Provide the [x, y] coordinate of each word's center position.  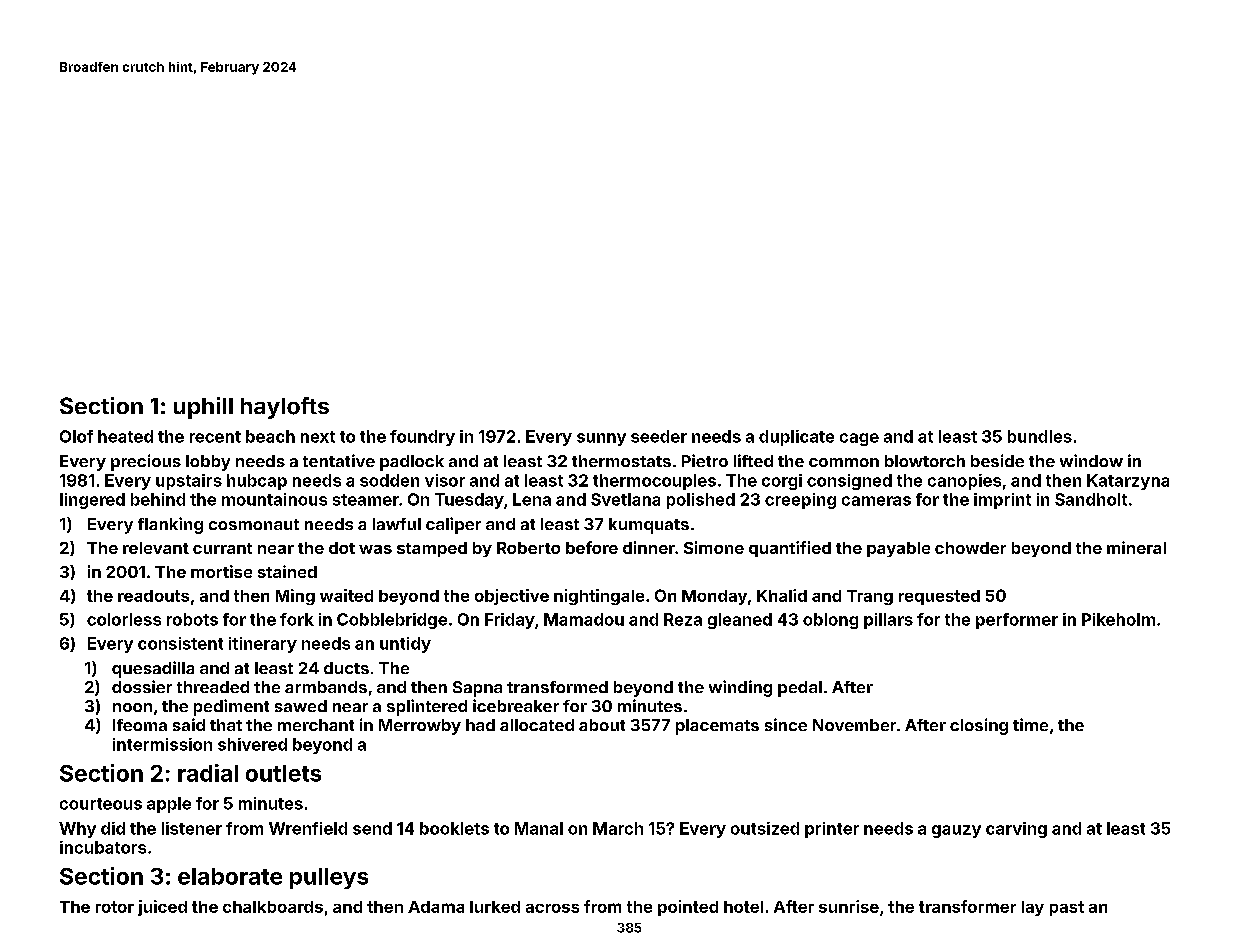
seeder [659, 436]
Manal [539, 828]
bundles [1040, 436]
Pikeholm [1118, 619]
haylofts [285, 408]
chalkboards [273, 907]
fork [297, 619]
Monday [714, 597]
